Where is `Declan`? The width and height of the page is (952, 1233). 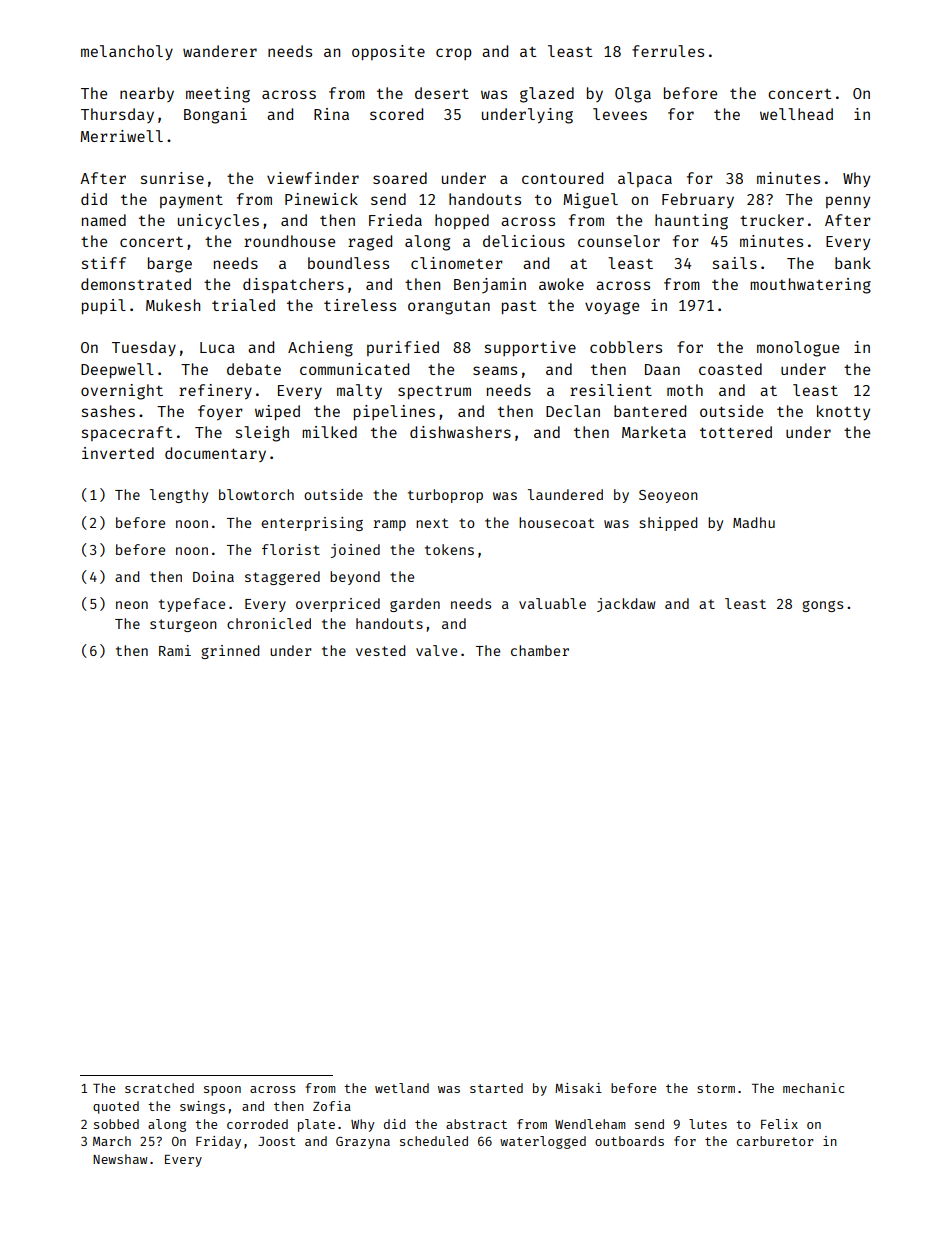
Declan is located at coordinates (573, 411).
